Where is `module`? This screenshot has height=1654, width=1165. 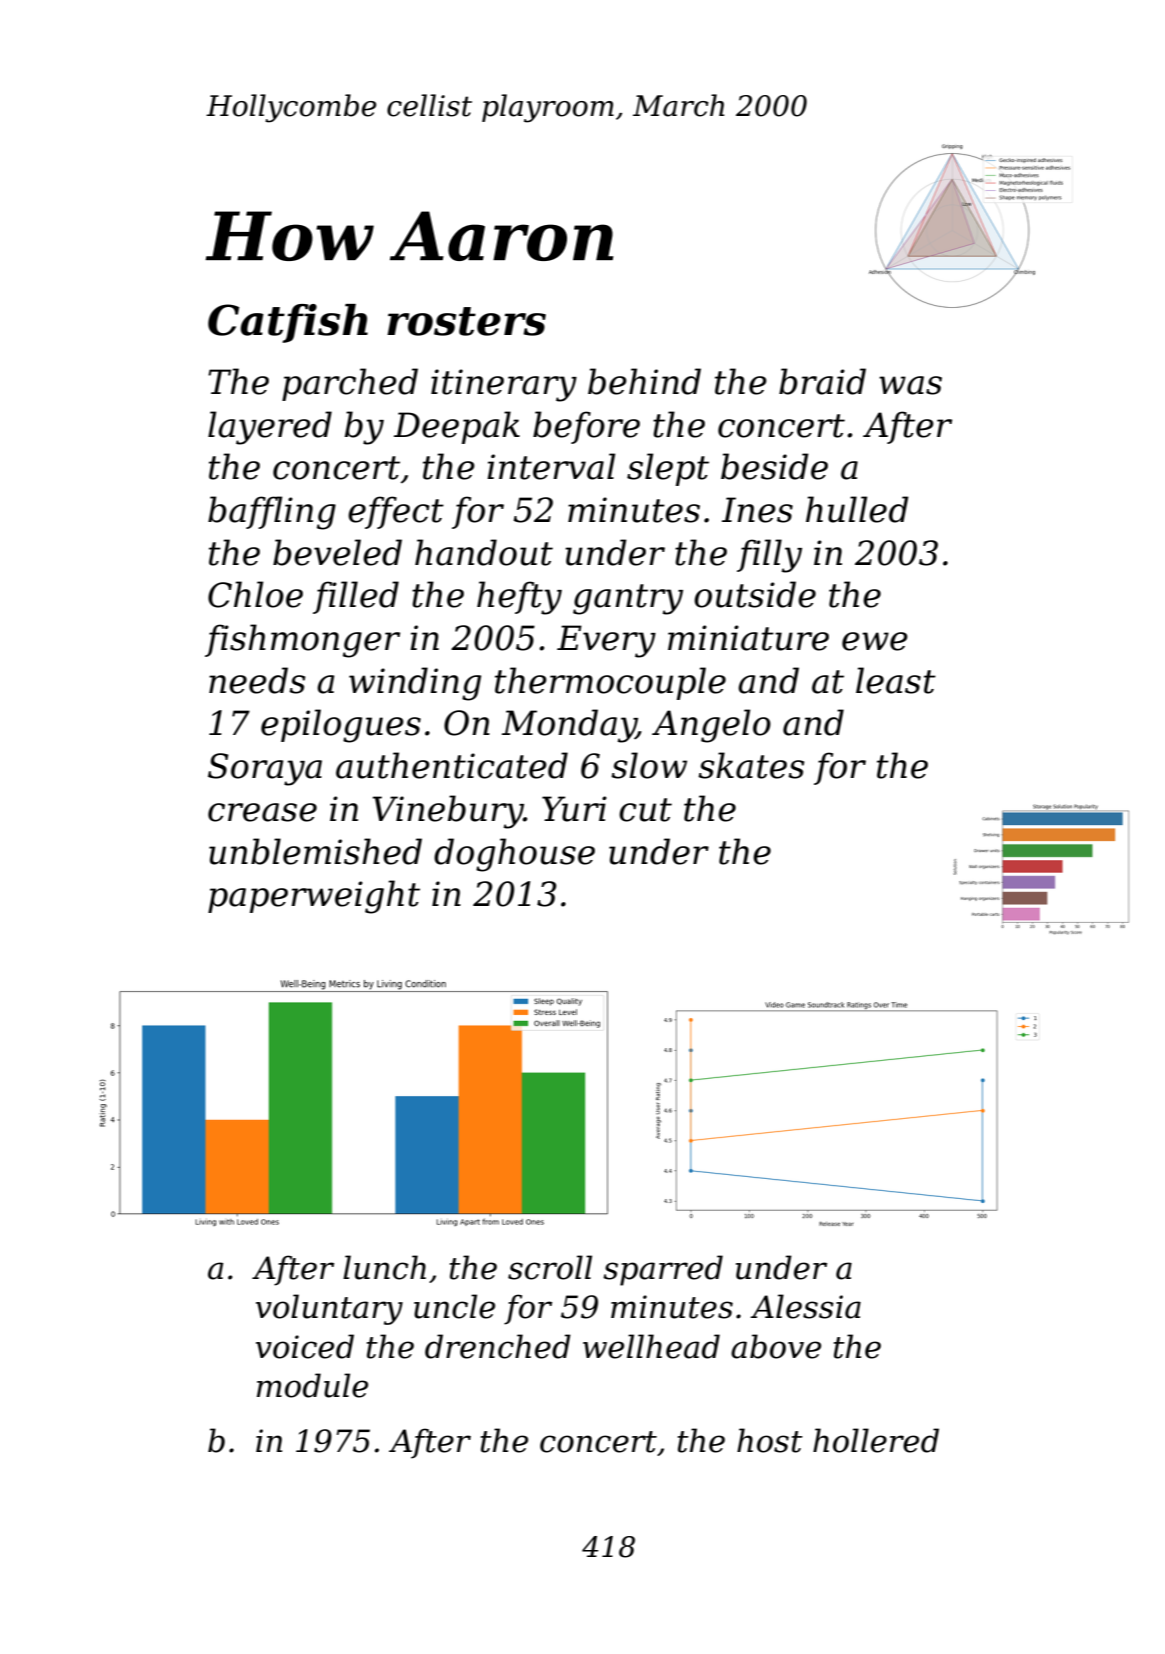
module is located at coordinates (312, 1385).
